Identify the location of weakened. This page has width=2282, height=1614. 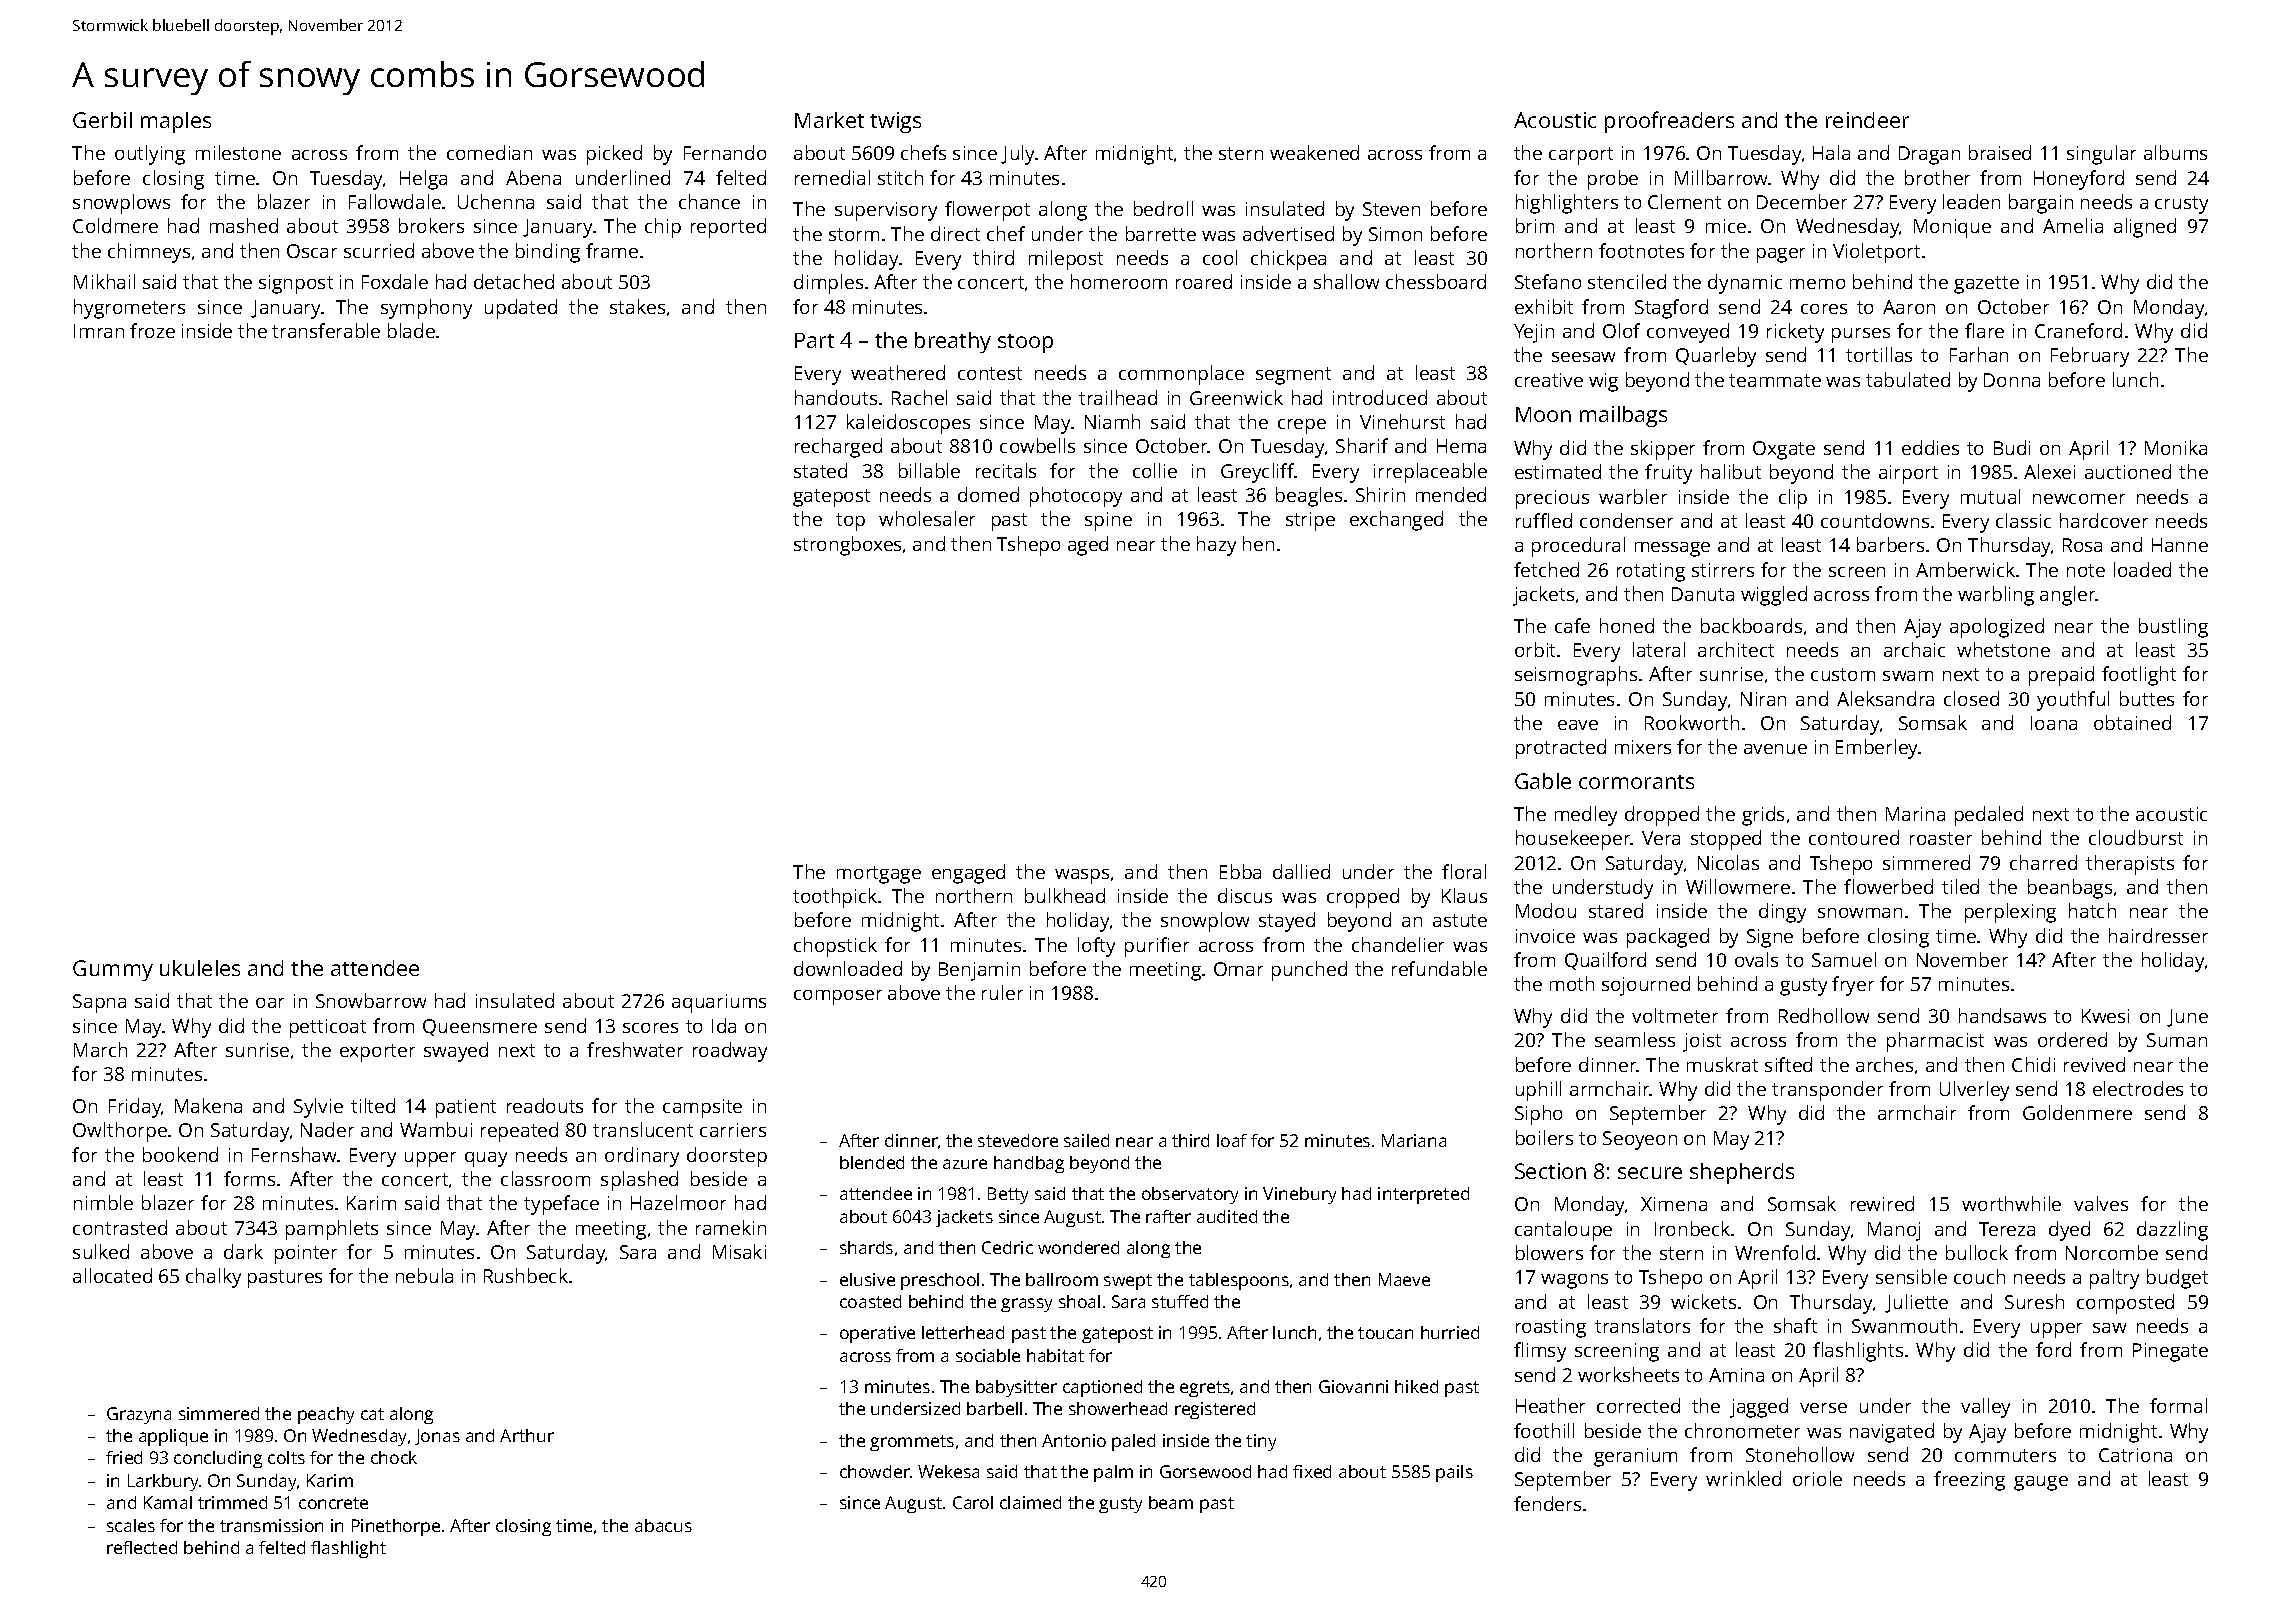
(1314, 152).
